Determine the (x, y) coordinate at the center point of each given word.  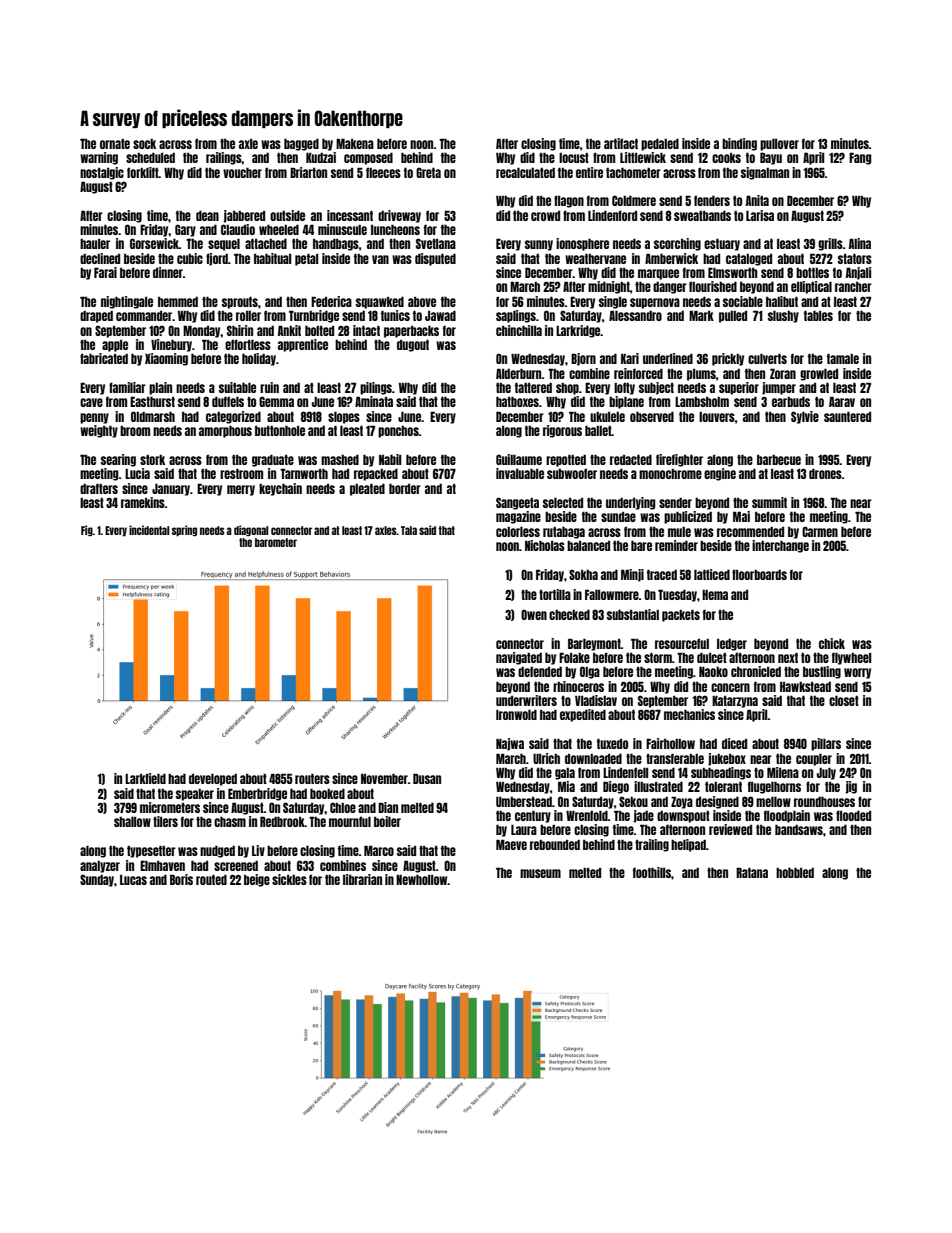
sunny (539, 245)
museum (540, 873)
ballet (598, 431)
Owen (534, 614)
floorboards (759, 574)
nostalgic (102, 173)
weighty (99, 431)
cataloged (749, 260)
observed (652, 417)
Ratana (752, 872)
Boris (181, 879)
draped (96, 317)
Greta (428, 172)
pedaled (660, 145)
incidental (149, 530)
